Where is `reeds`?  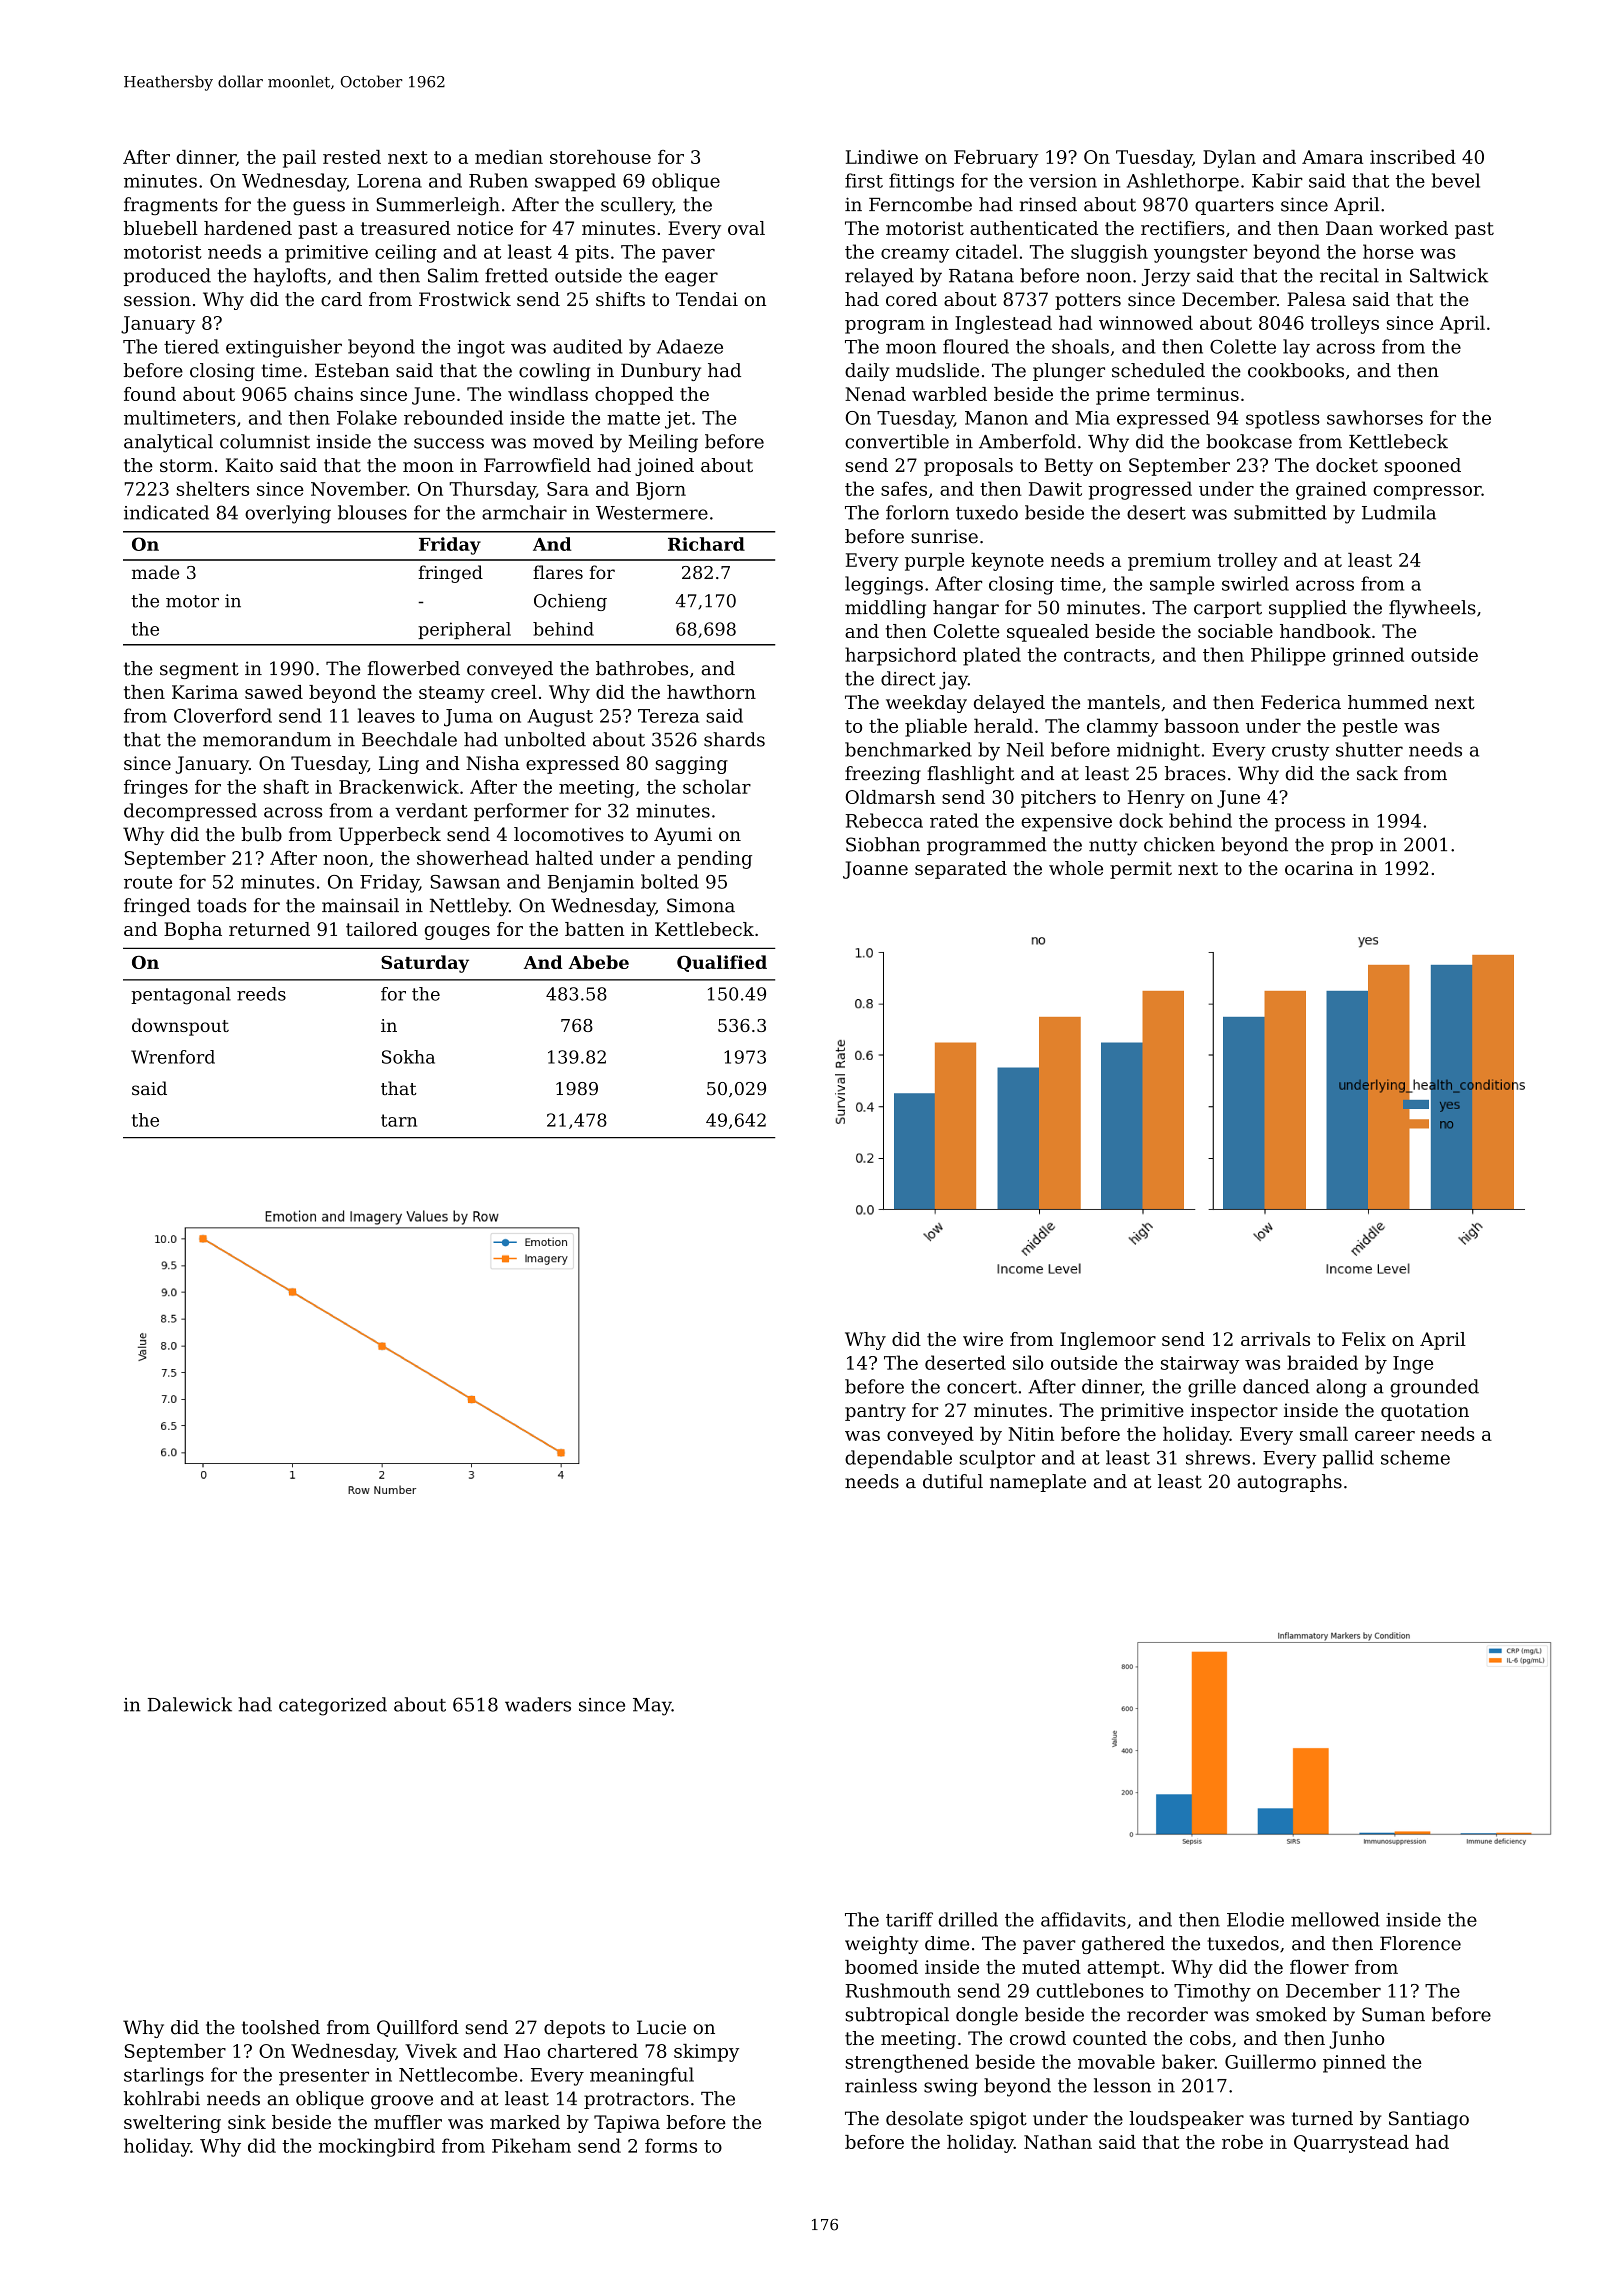
reeds is located at coordinates (261, 994).
